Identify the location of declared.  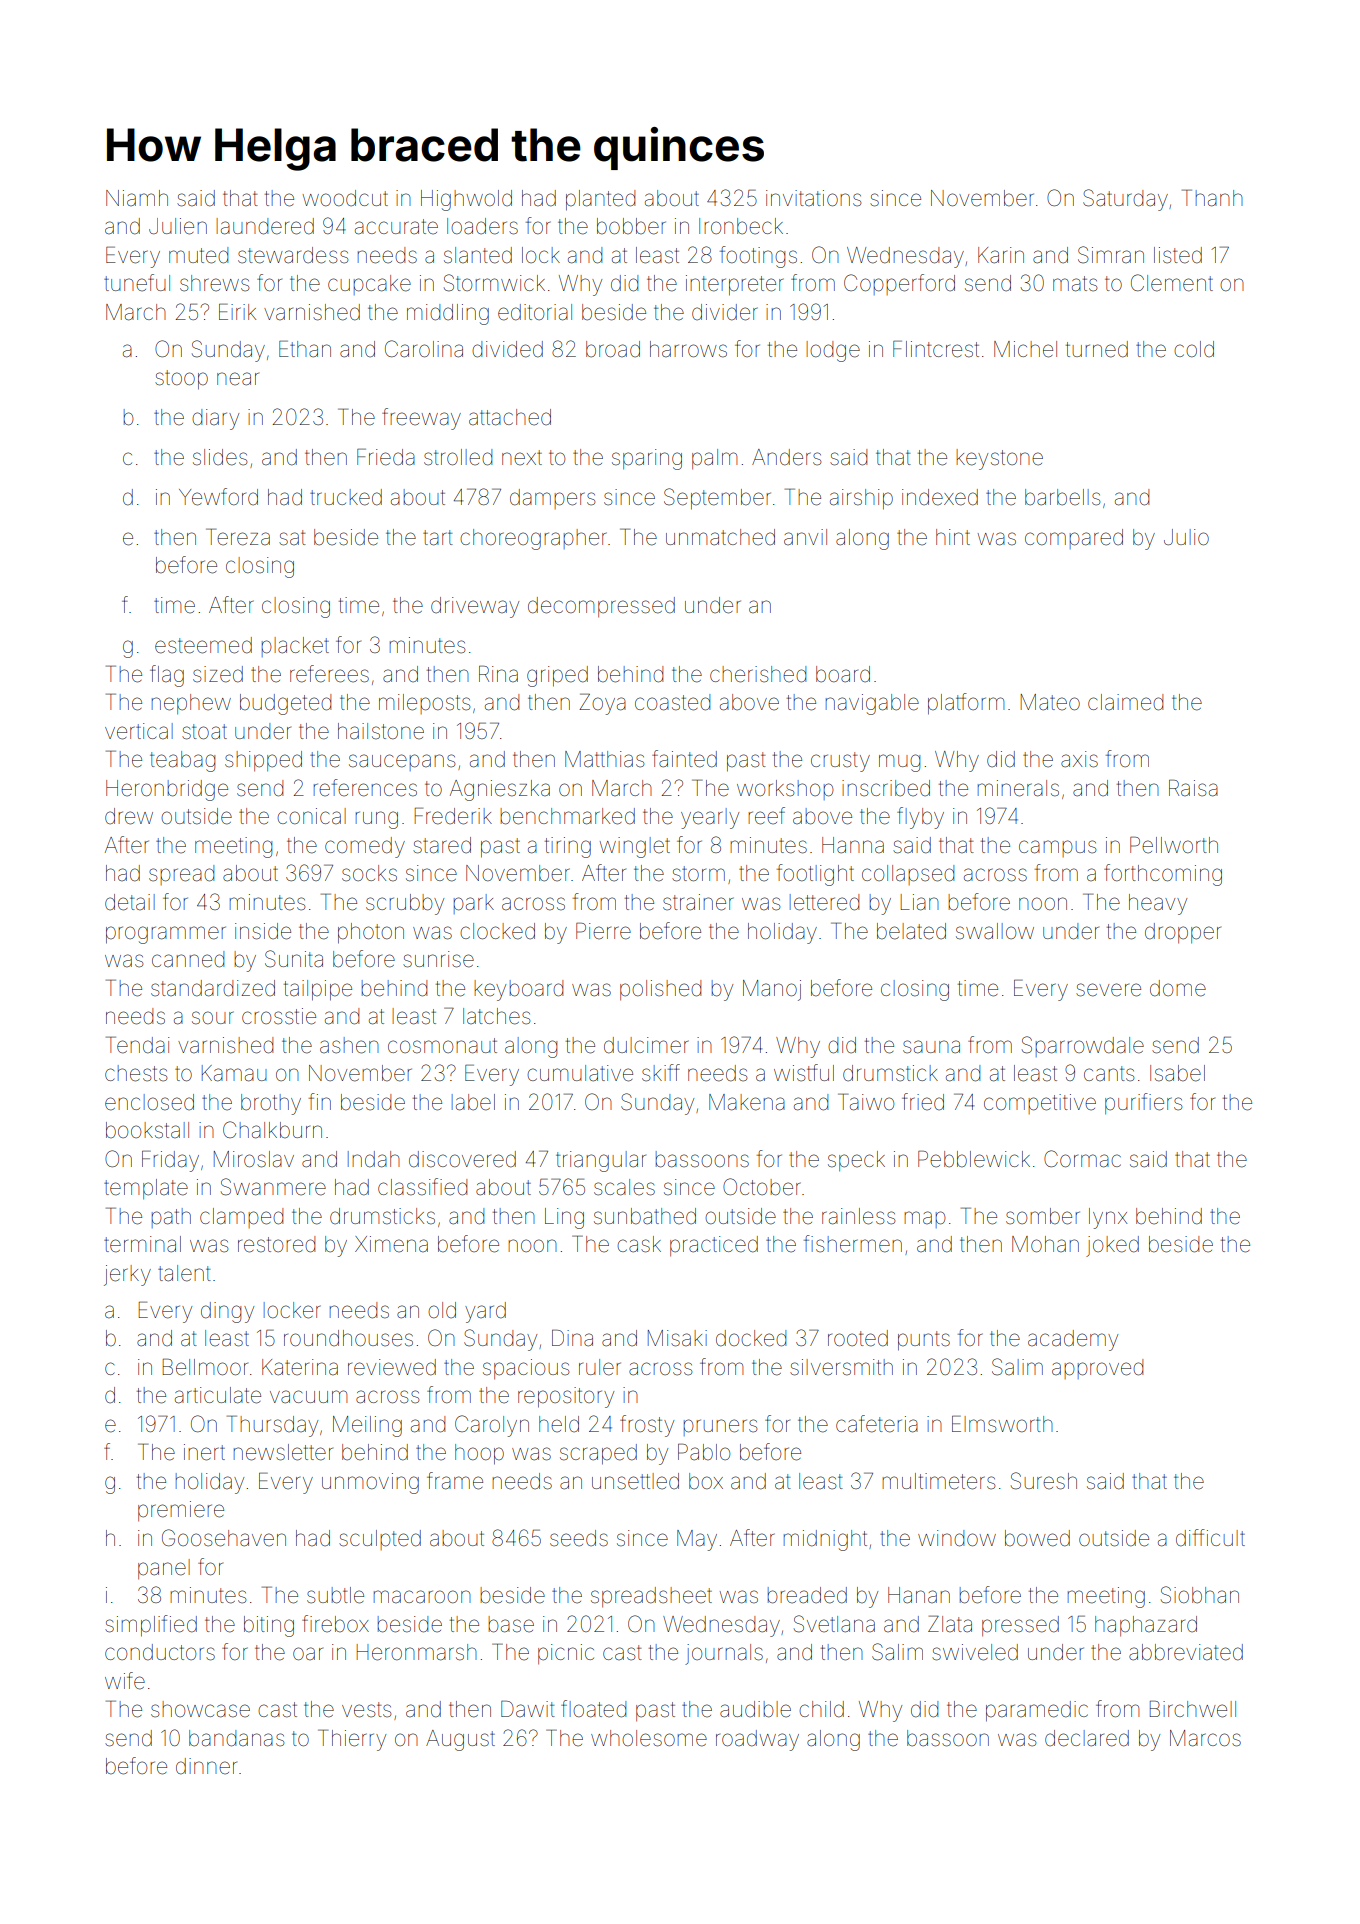
(1087, 1738).
